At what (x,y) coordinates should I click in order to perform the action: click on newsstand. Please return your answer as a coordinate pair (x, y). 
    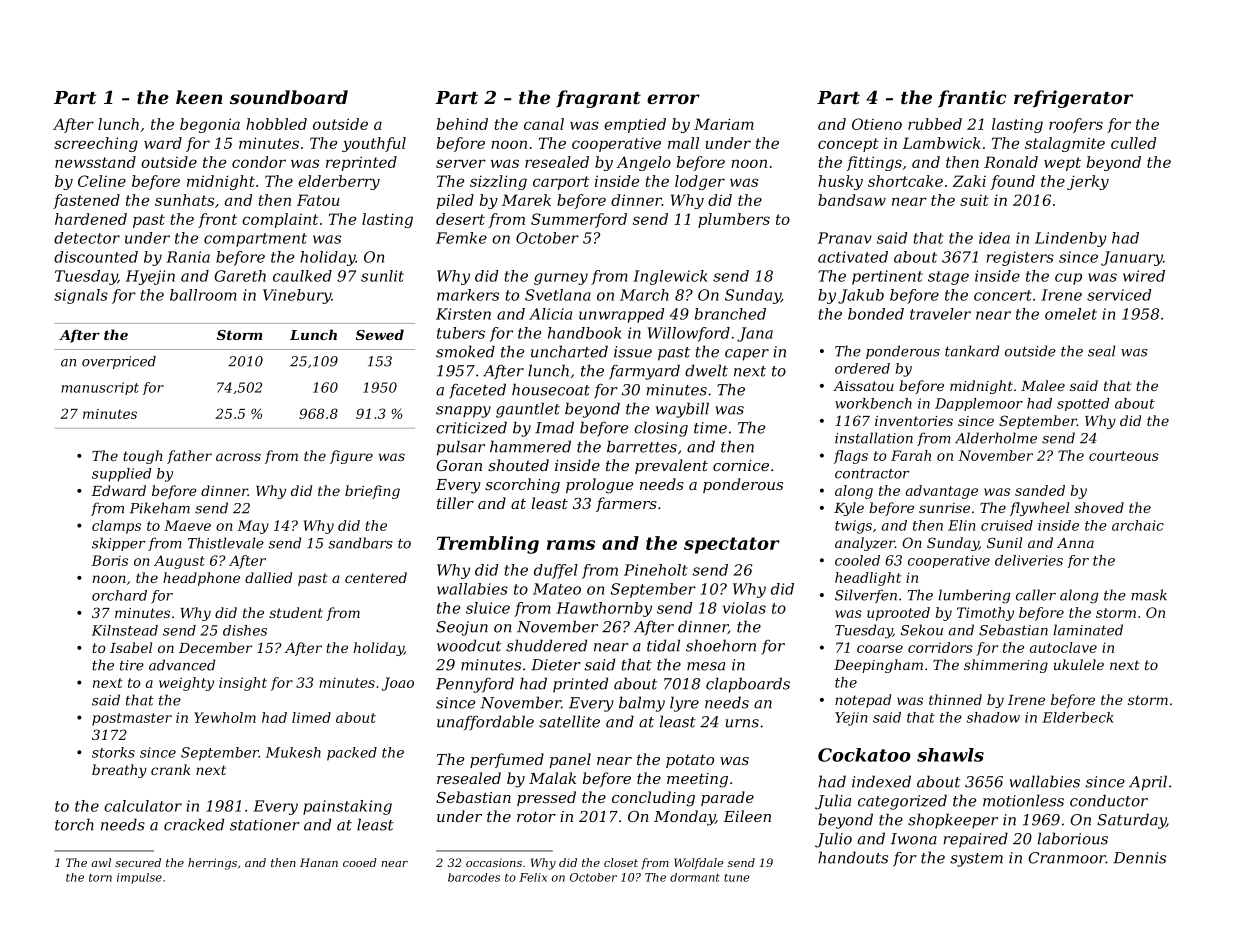
    Looking at the image, I should click on (95, 162).
